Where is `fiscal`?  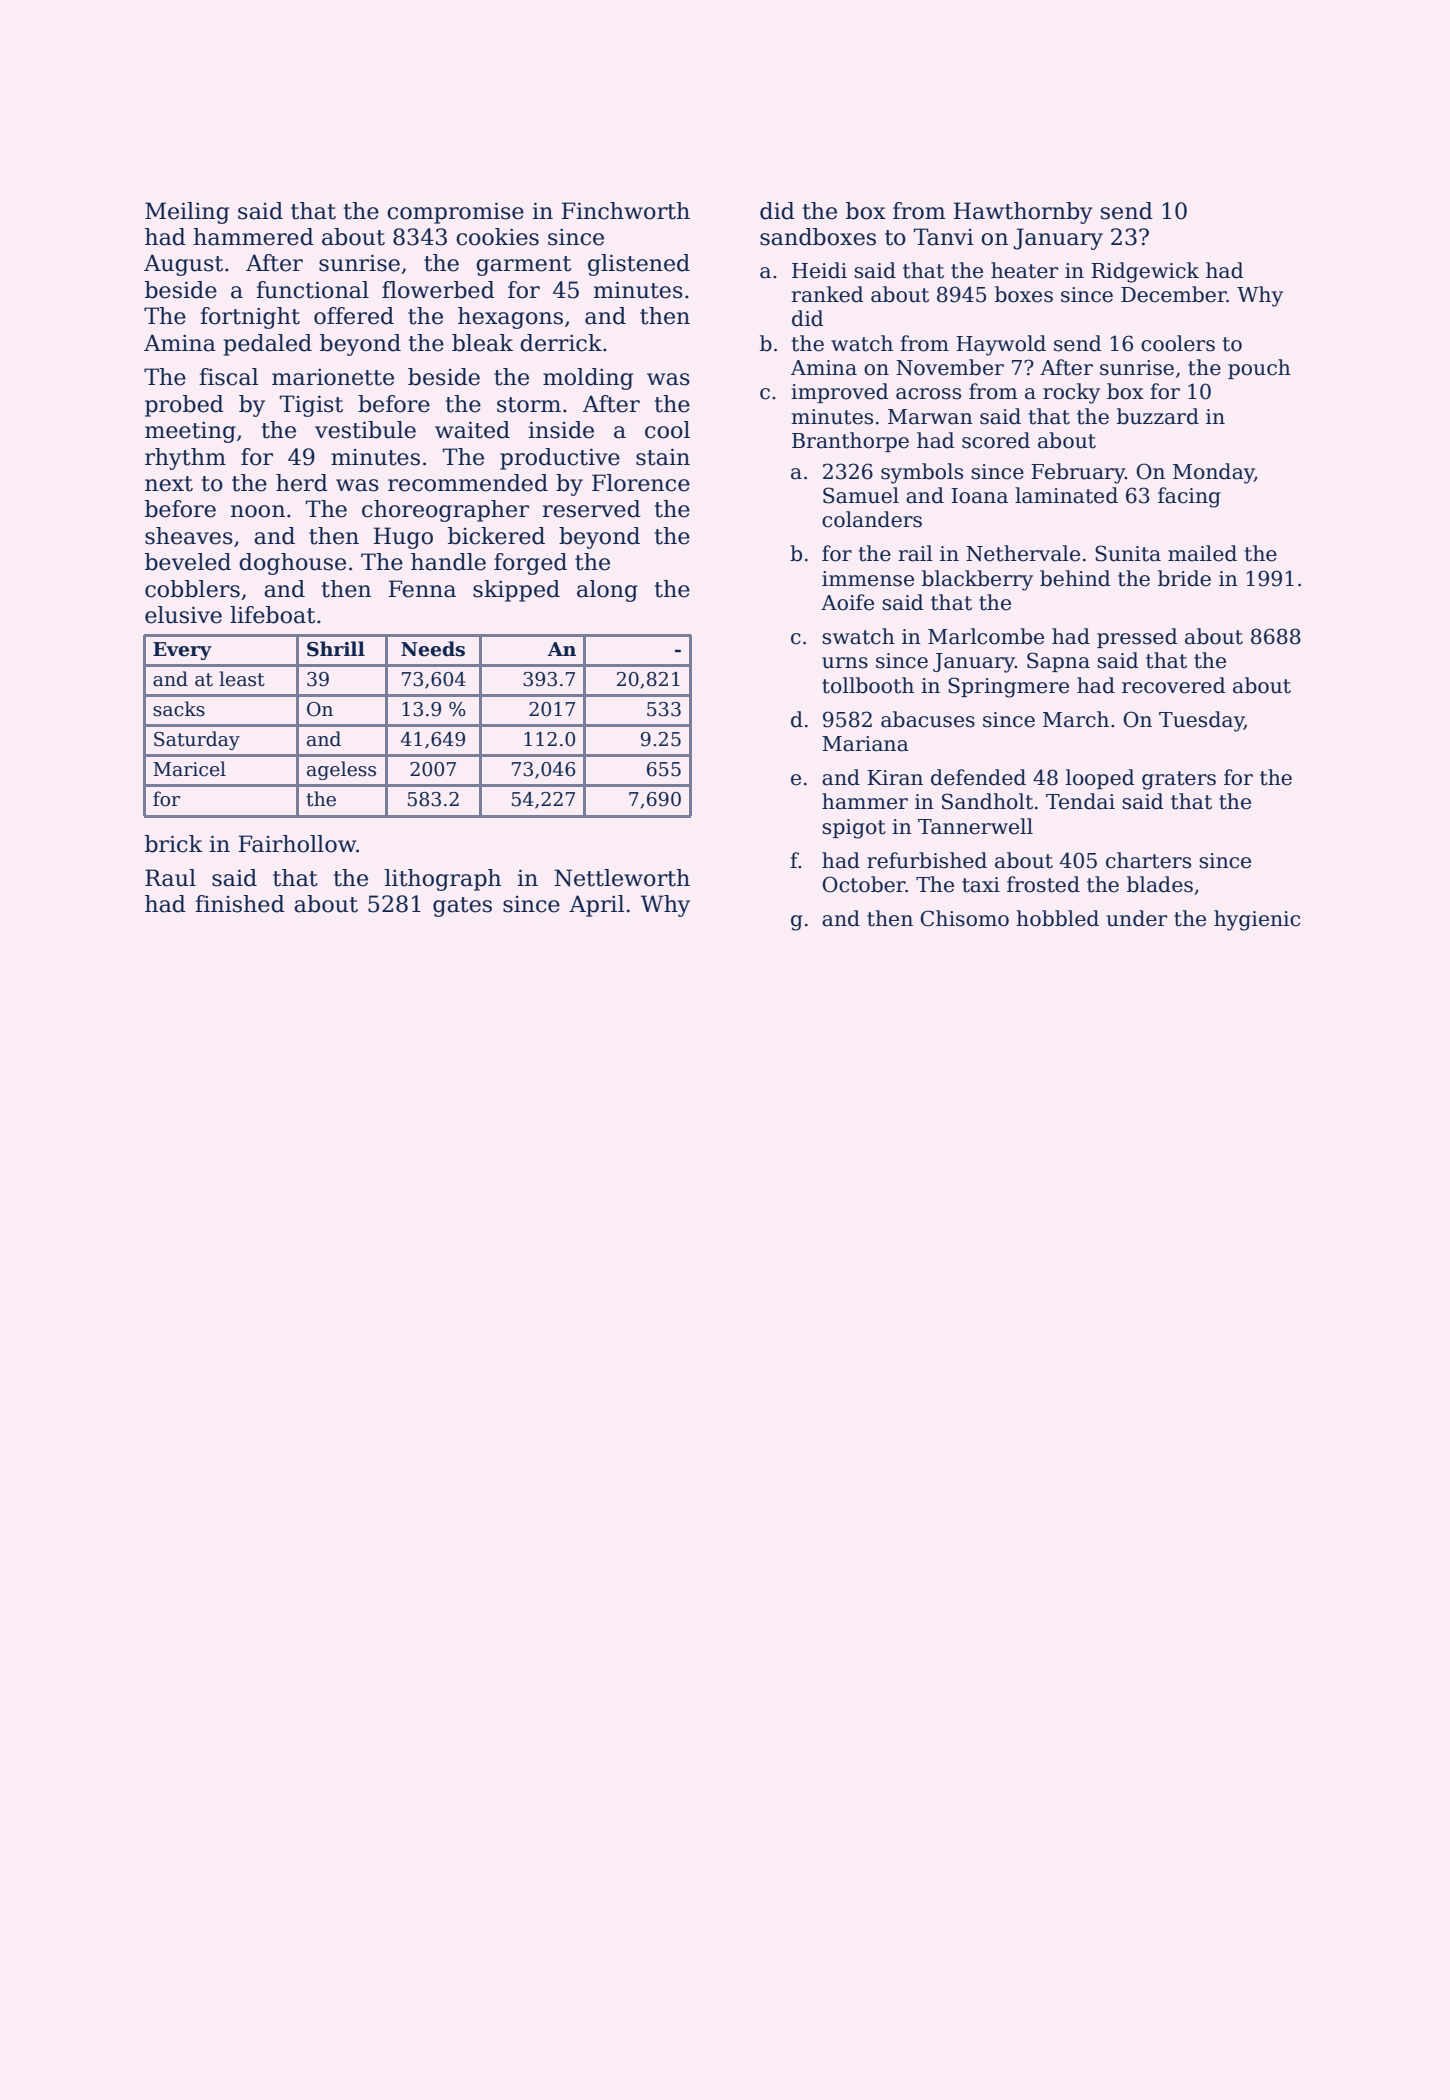
fiscal is located at coordinates (228, 377).
